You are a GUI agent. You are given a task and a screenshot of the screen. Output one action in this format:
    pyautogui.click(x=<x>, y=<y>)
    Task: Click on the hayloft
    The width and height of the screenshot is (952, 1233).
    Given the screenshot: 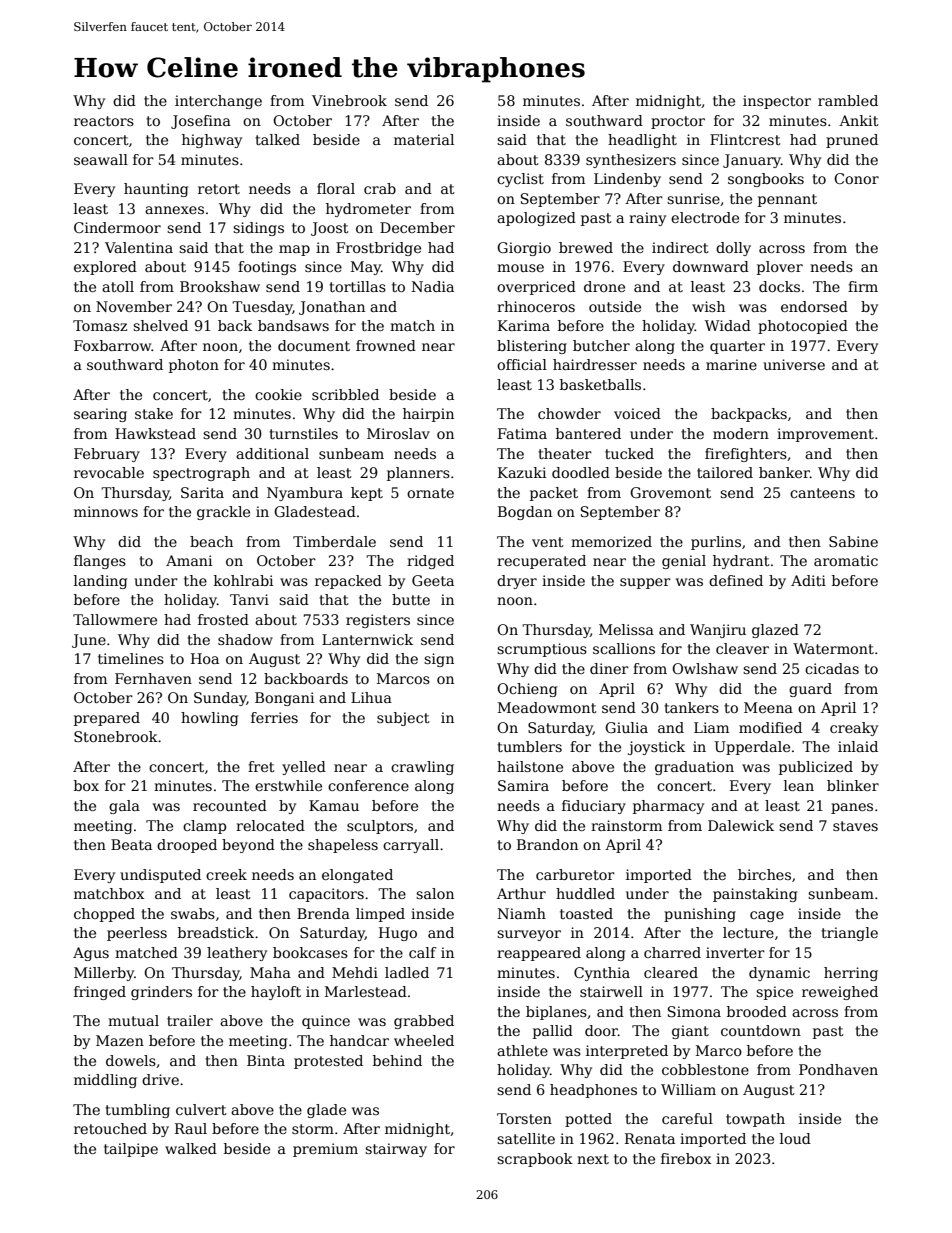 What is the action you would take?
    pyautogui.click(x=276, y=993)
